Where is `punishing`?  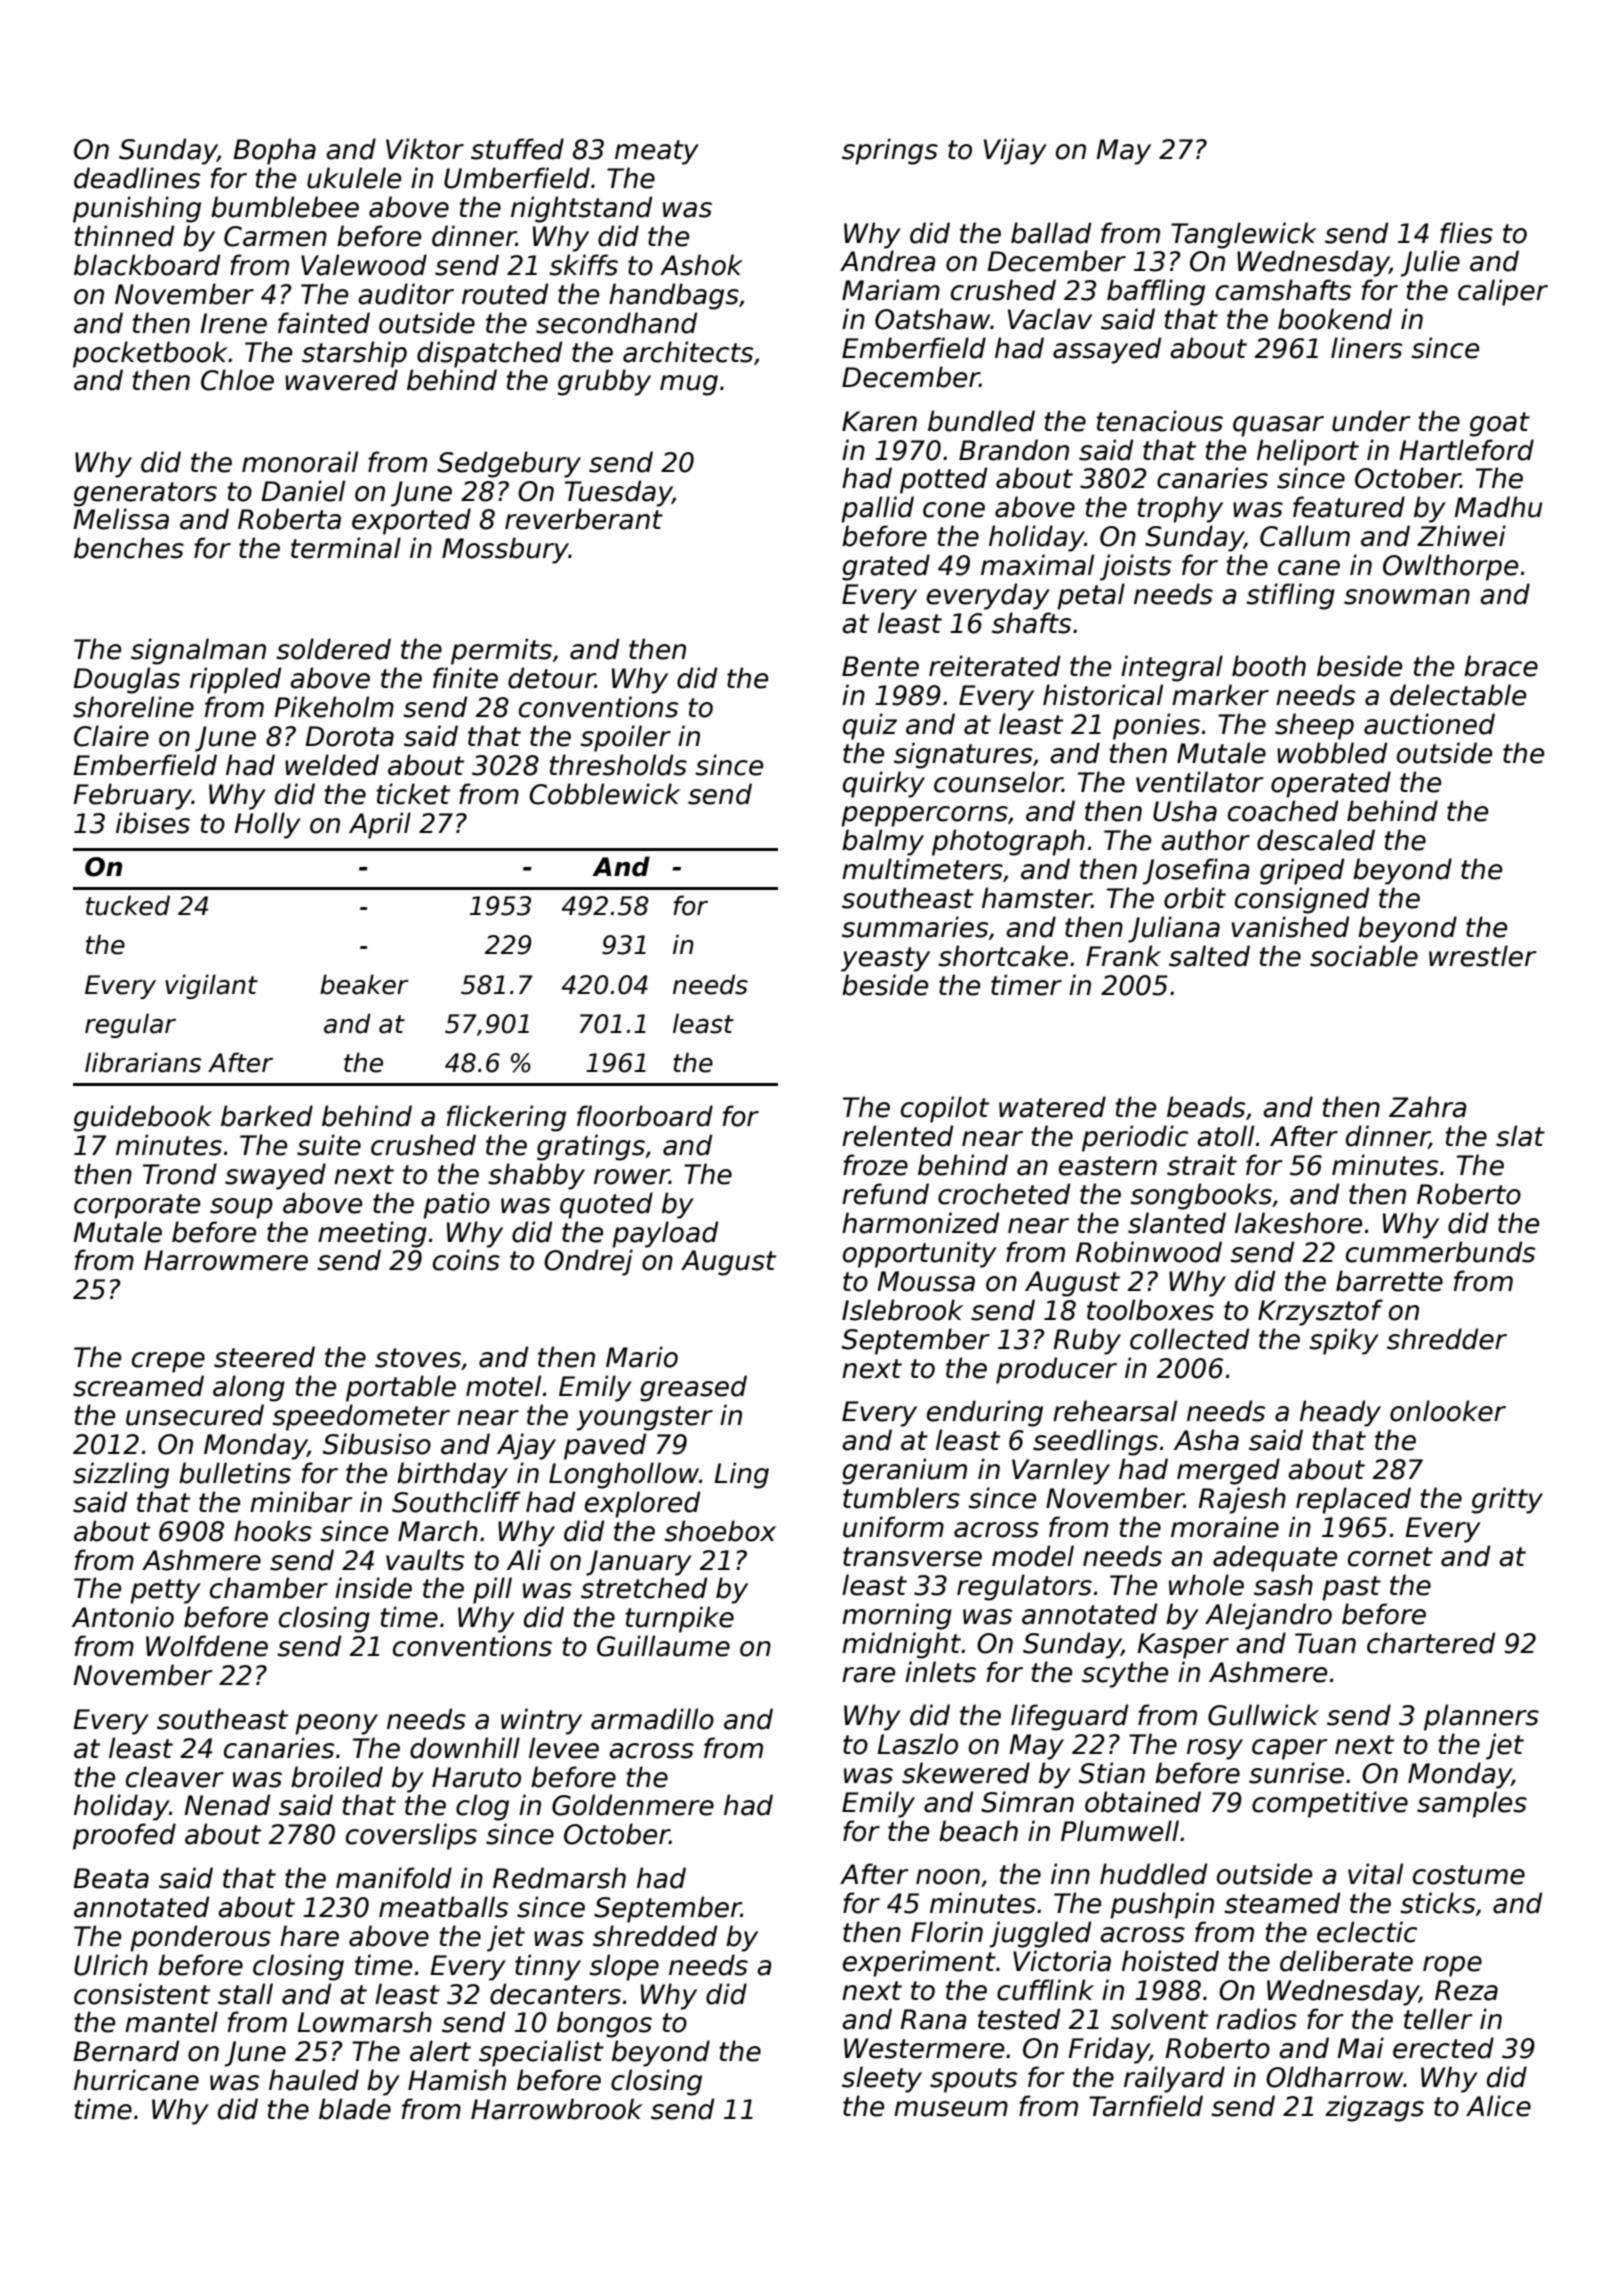
punishing is located at coordinates (137, 209).
